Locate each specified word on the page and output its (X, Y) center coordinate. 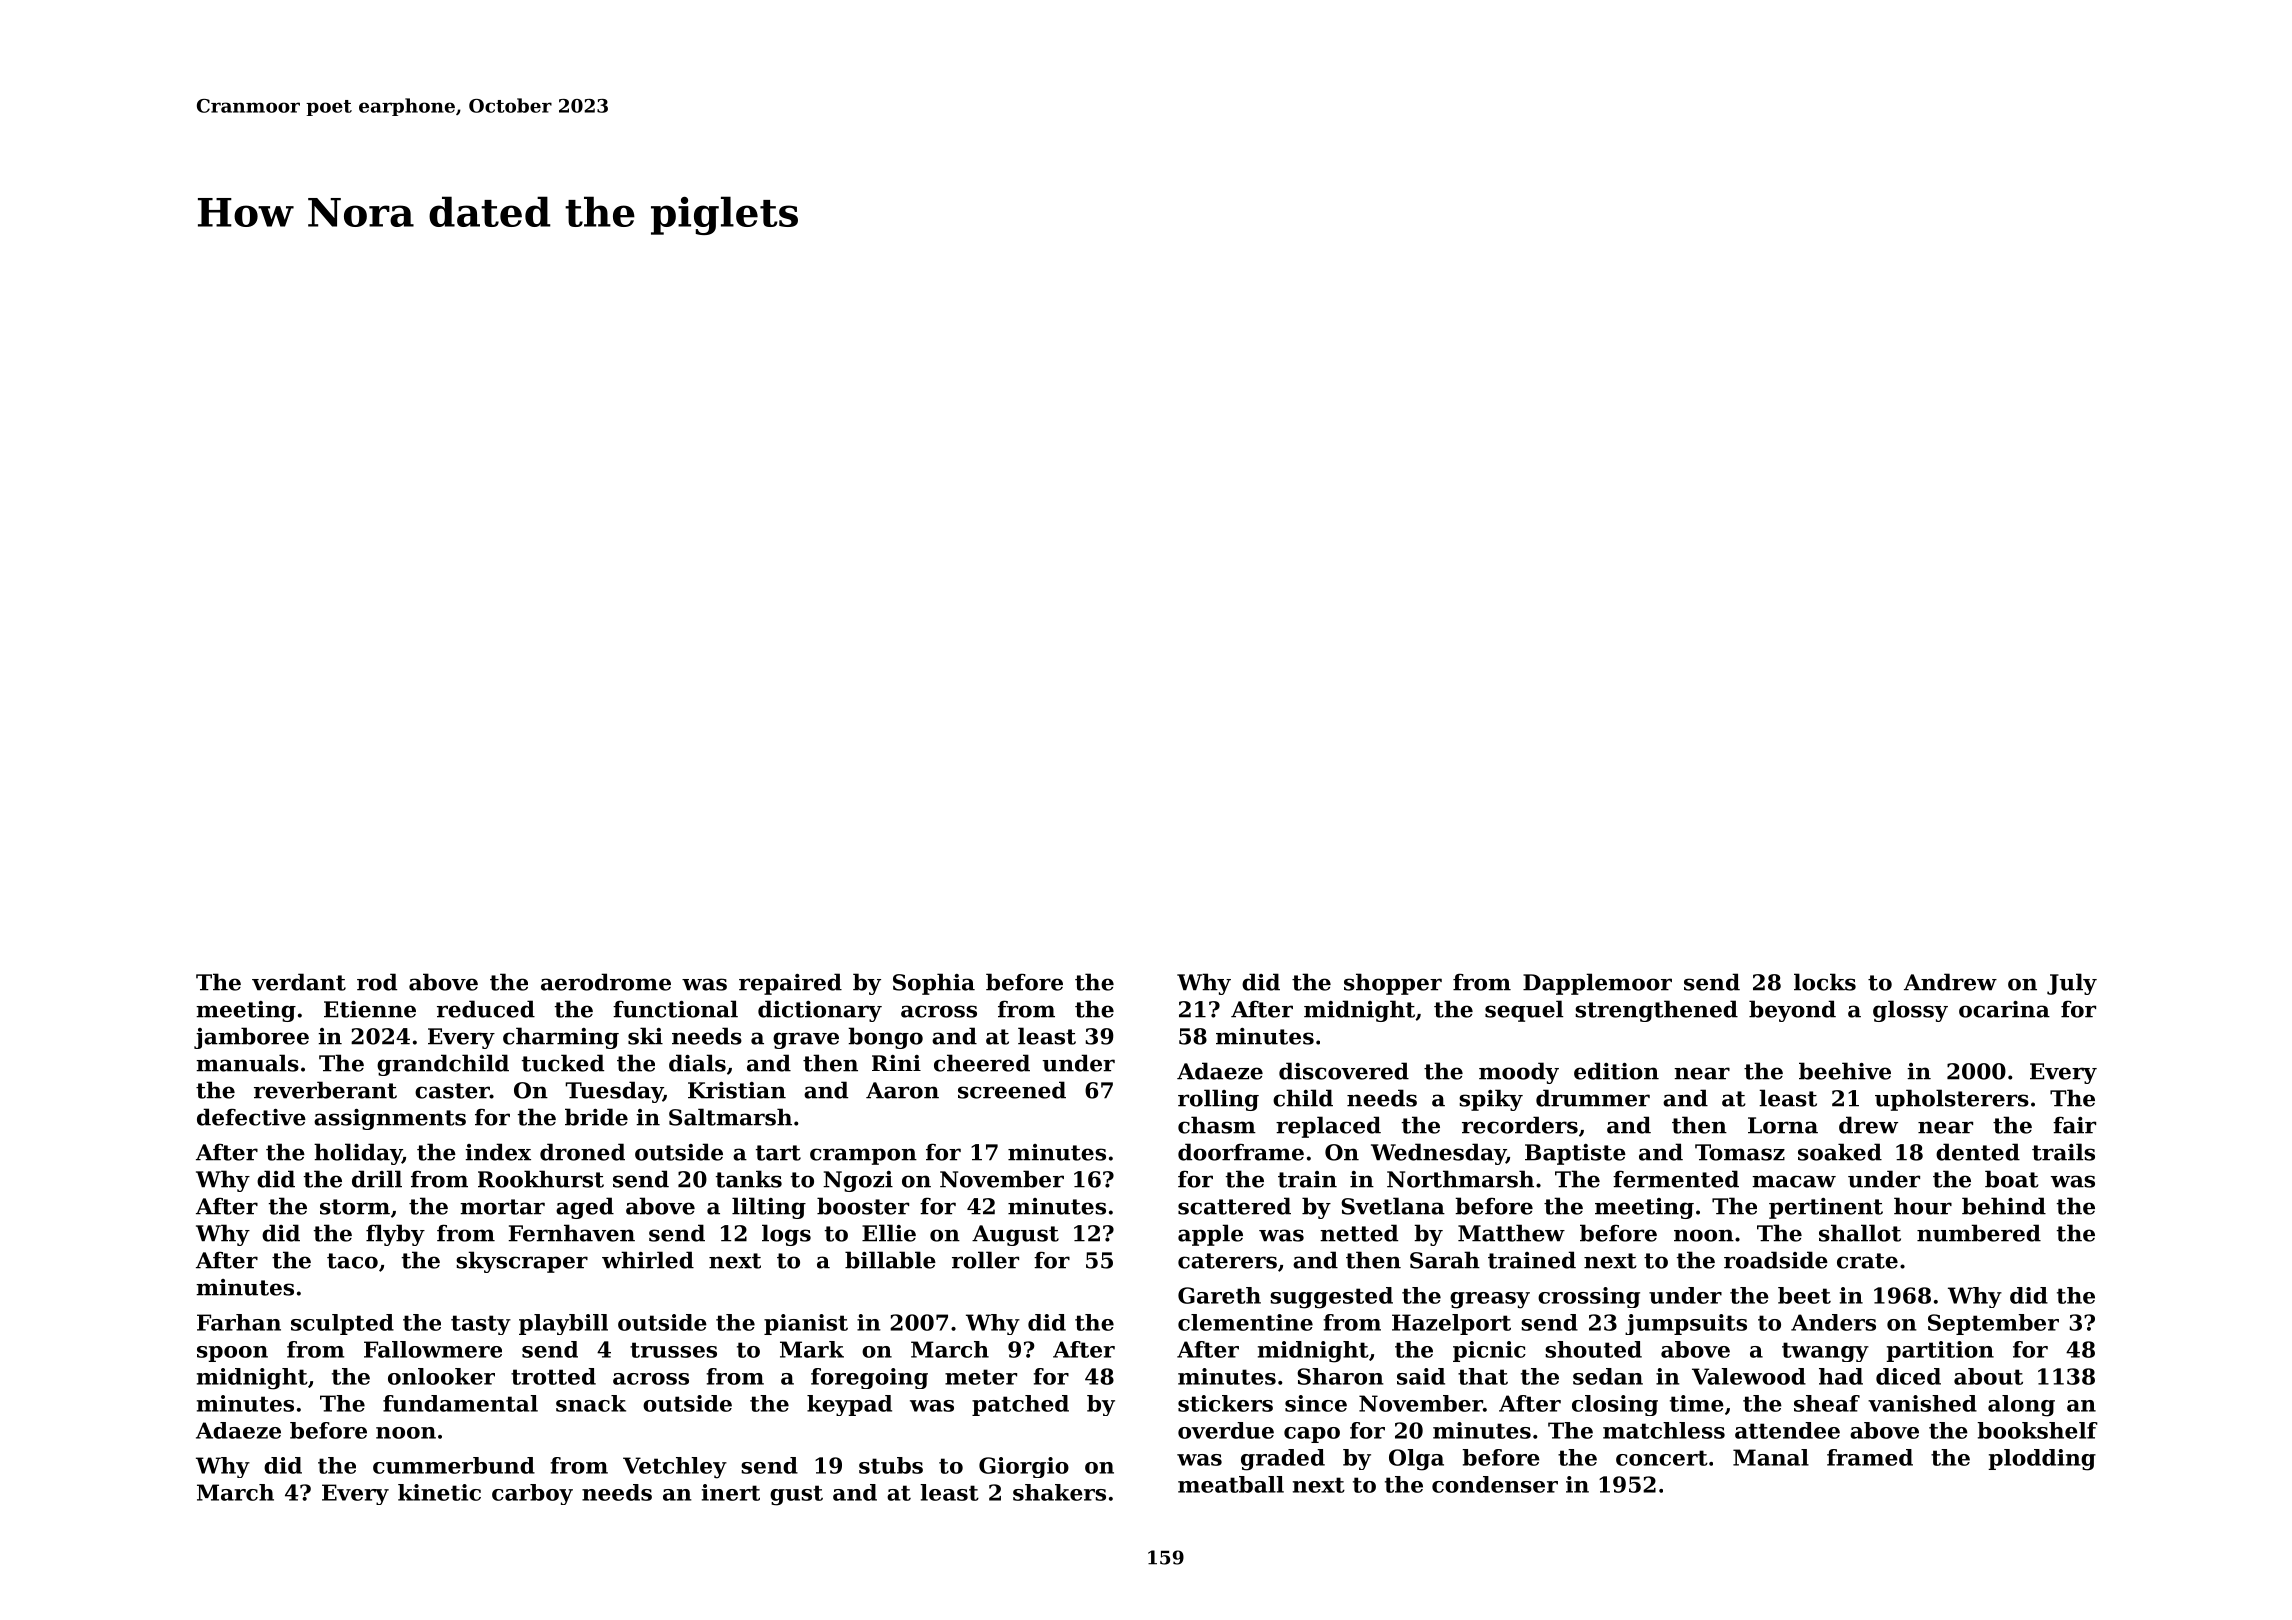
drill (377, 1179)
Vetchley (675, 1468)
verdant (299, 982)
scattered (1234, 1206)
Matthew (1511, 1233)
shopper (1393, 984)
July (2072, 984)
